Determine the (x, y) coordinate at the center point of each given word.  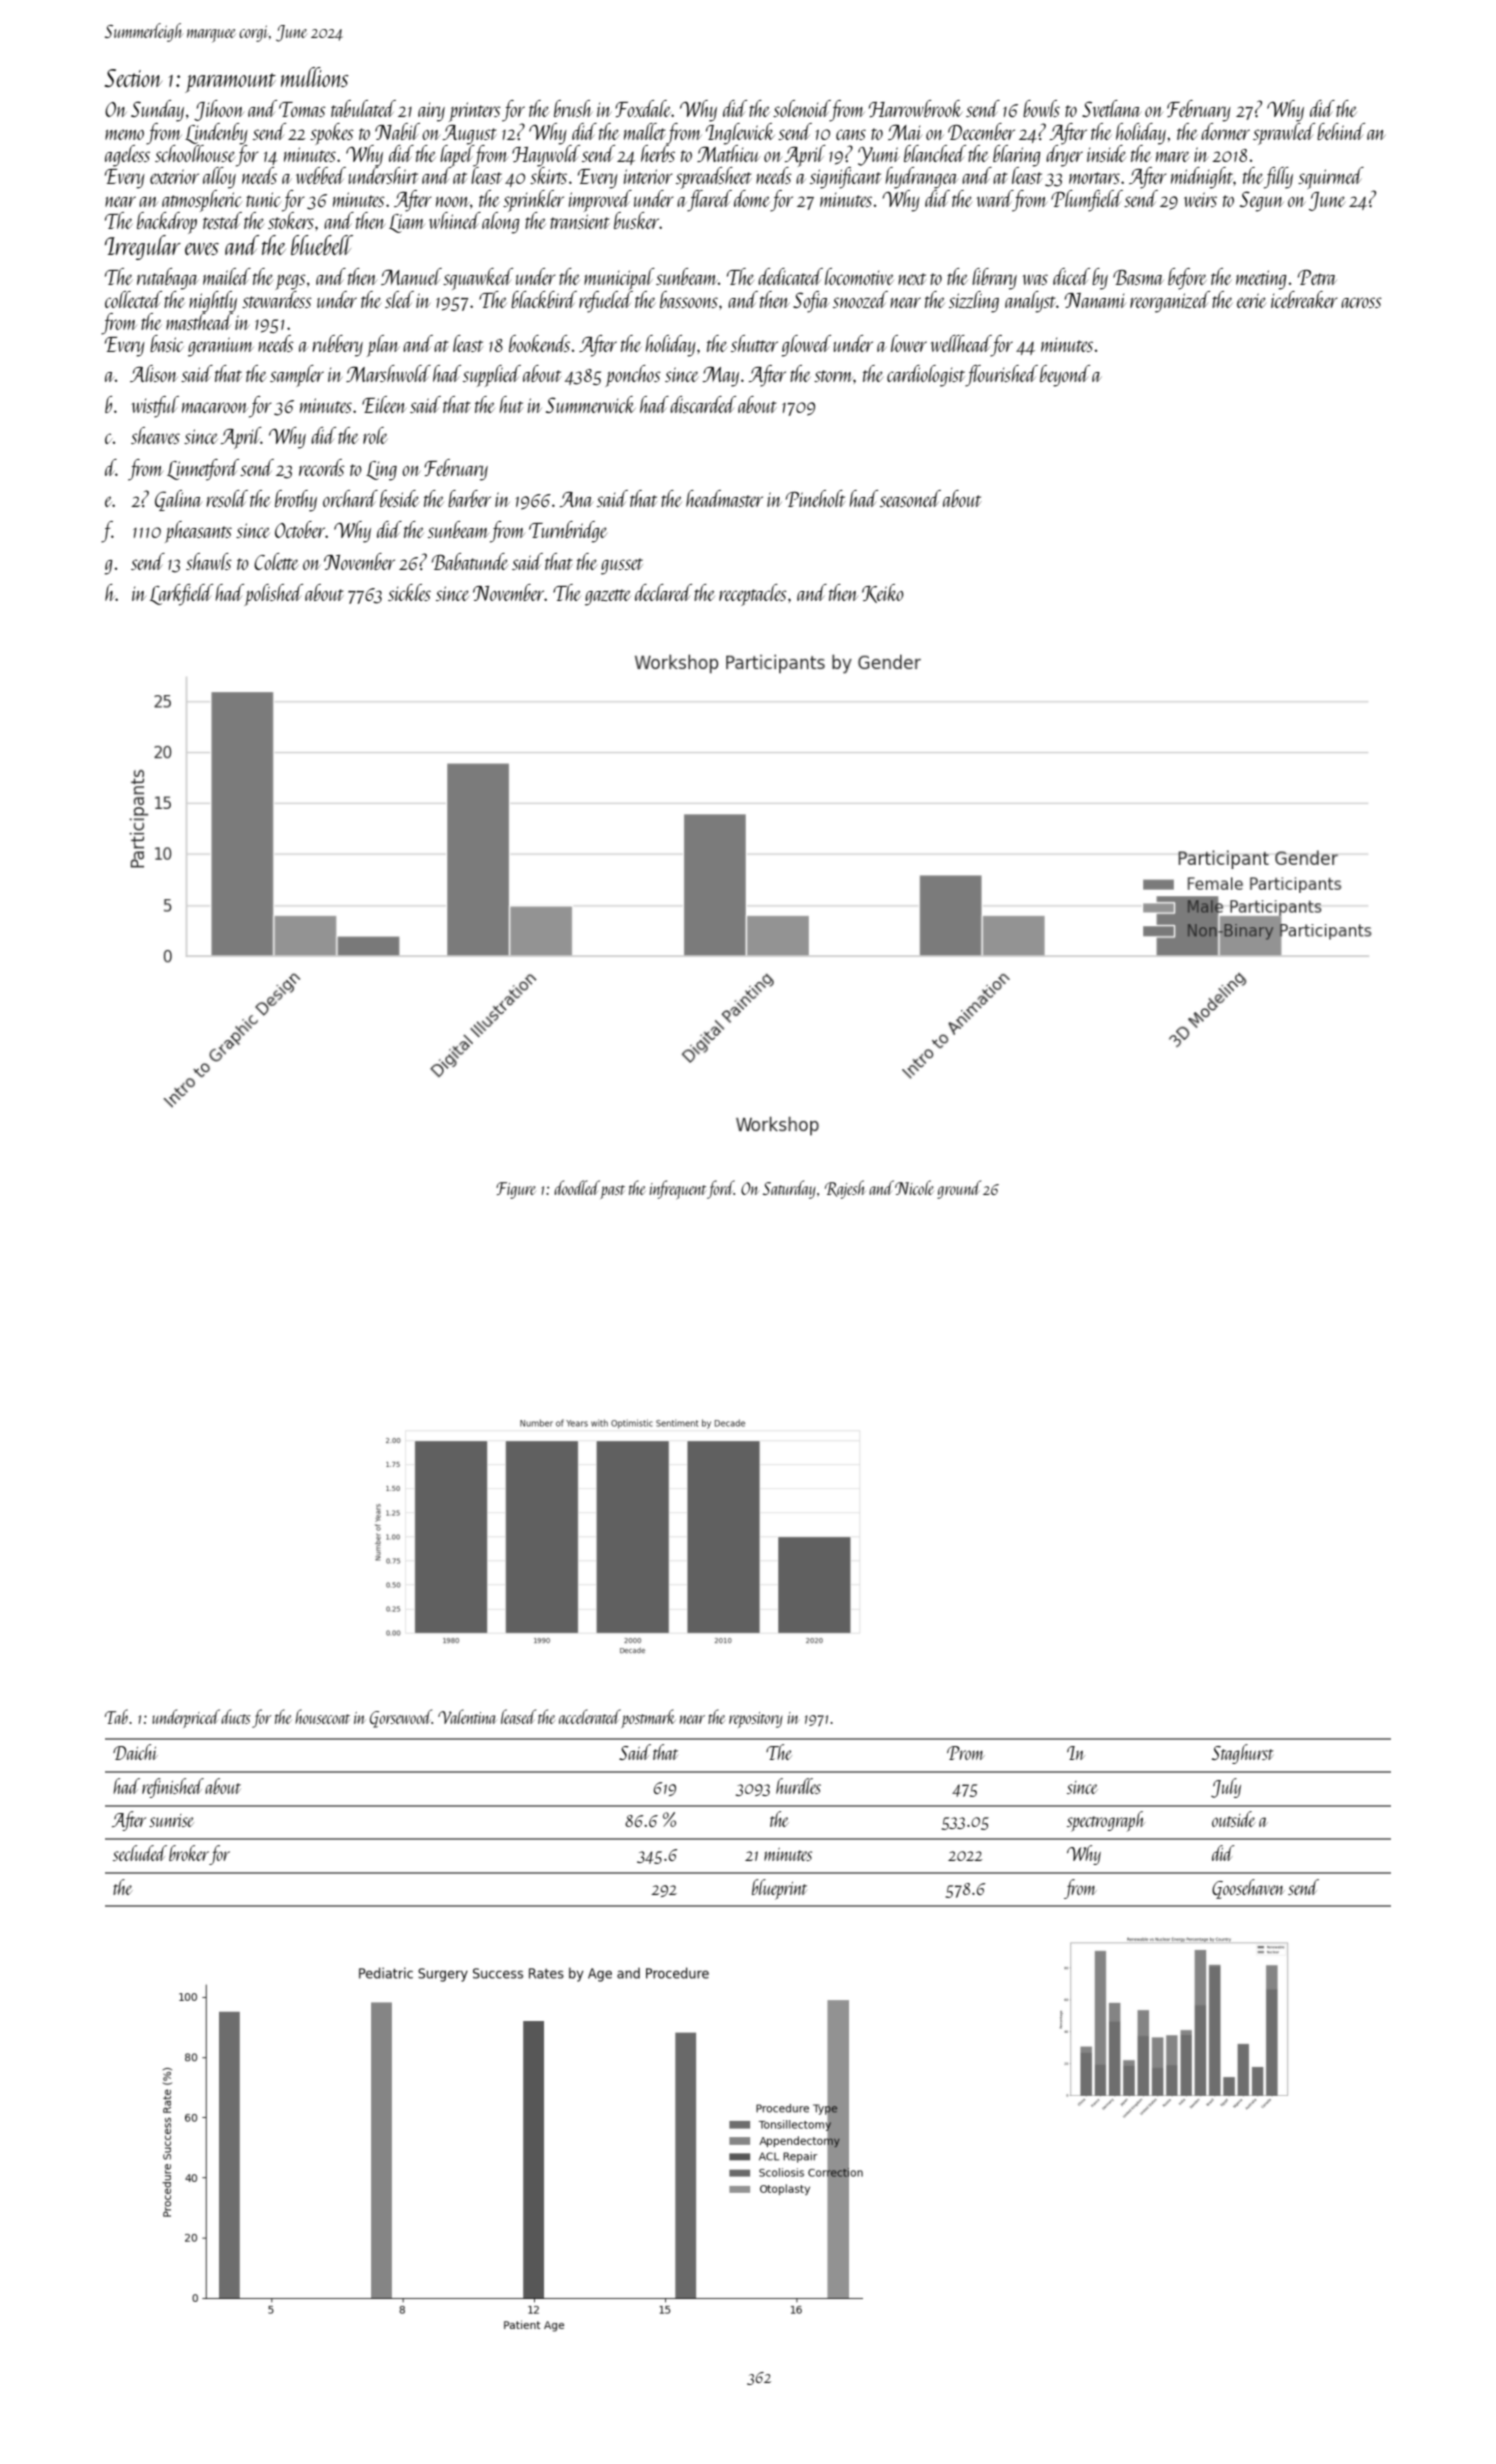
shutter (754, 343)
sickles (409, 592)
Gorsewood (401, 1718)
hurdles (798, 1786)
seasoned (910, 498)
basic (166, 343)
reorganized (1170, 302)
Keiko (883, 593)
